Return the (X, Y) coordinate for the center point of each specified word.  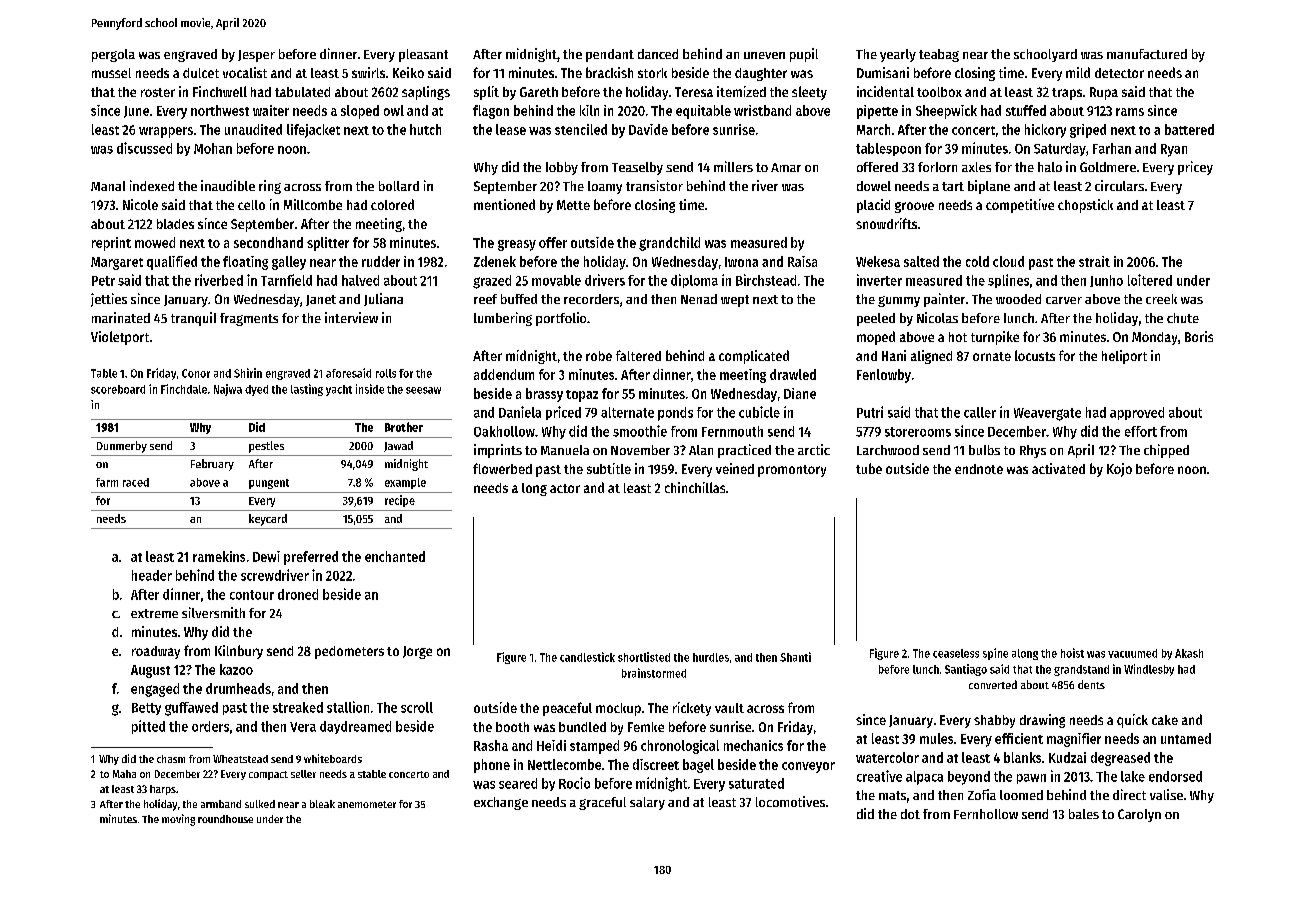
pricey (1195, 168)
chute (1183, 318)
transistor (654, 185)
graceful (602, 803)
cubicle (759, 412)
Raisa (802, 261)
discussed (144, 148)
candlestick (587, 657)
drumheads (238, 688)
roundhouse (225, 819)
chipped (1166, 451)
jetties (109, 300)
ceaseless (956, 653)
